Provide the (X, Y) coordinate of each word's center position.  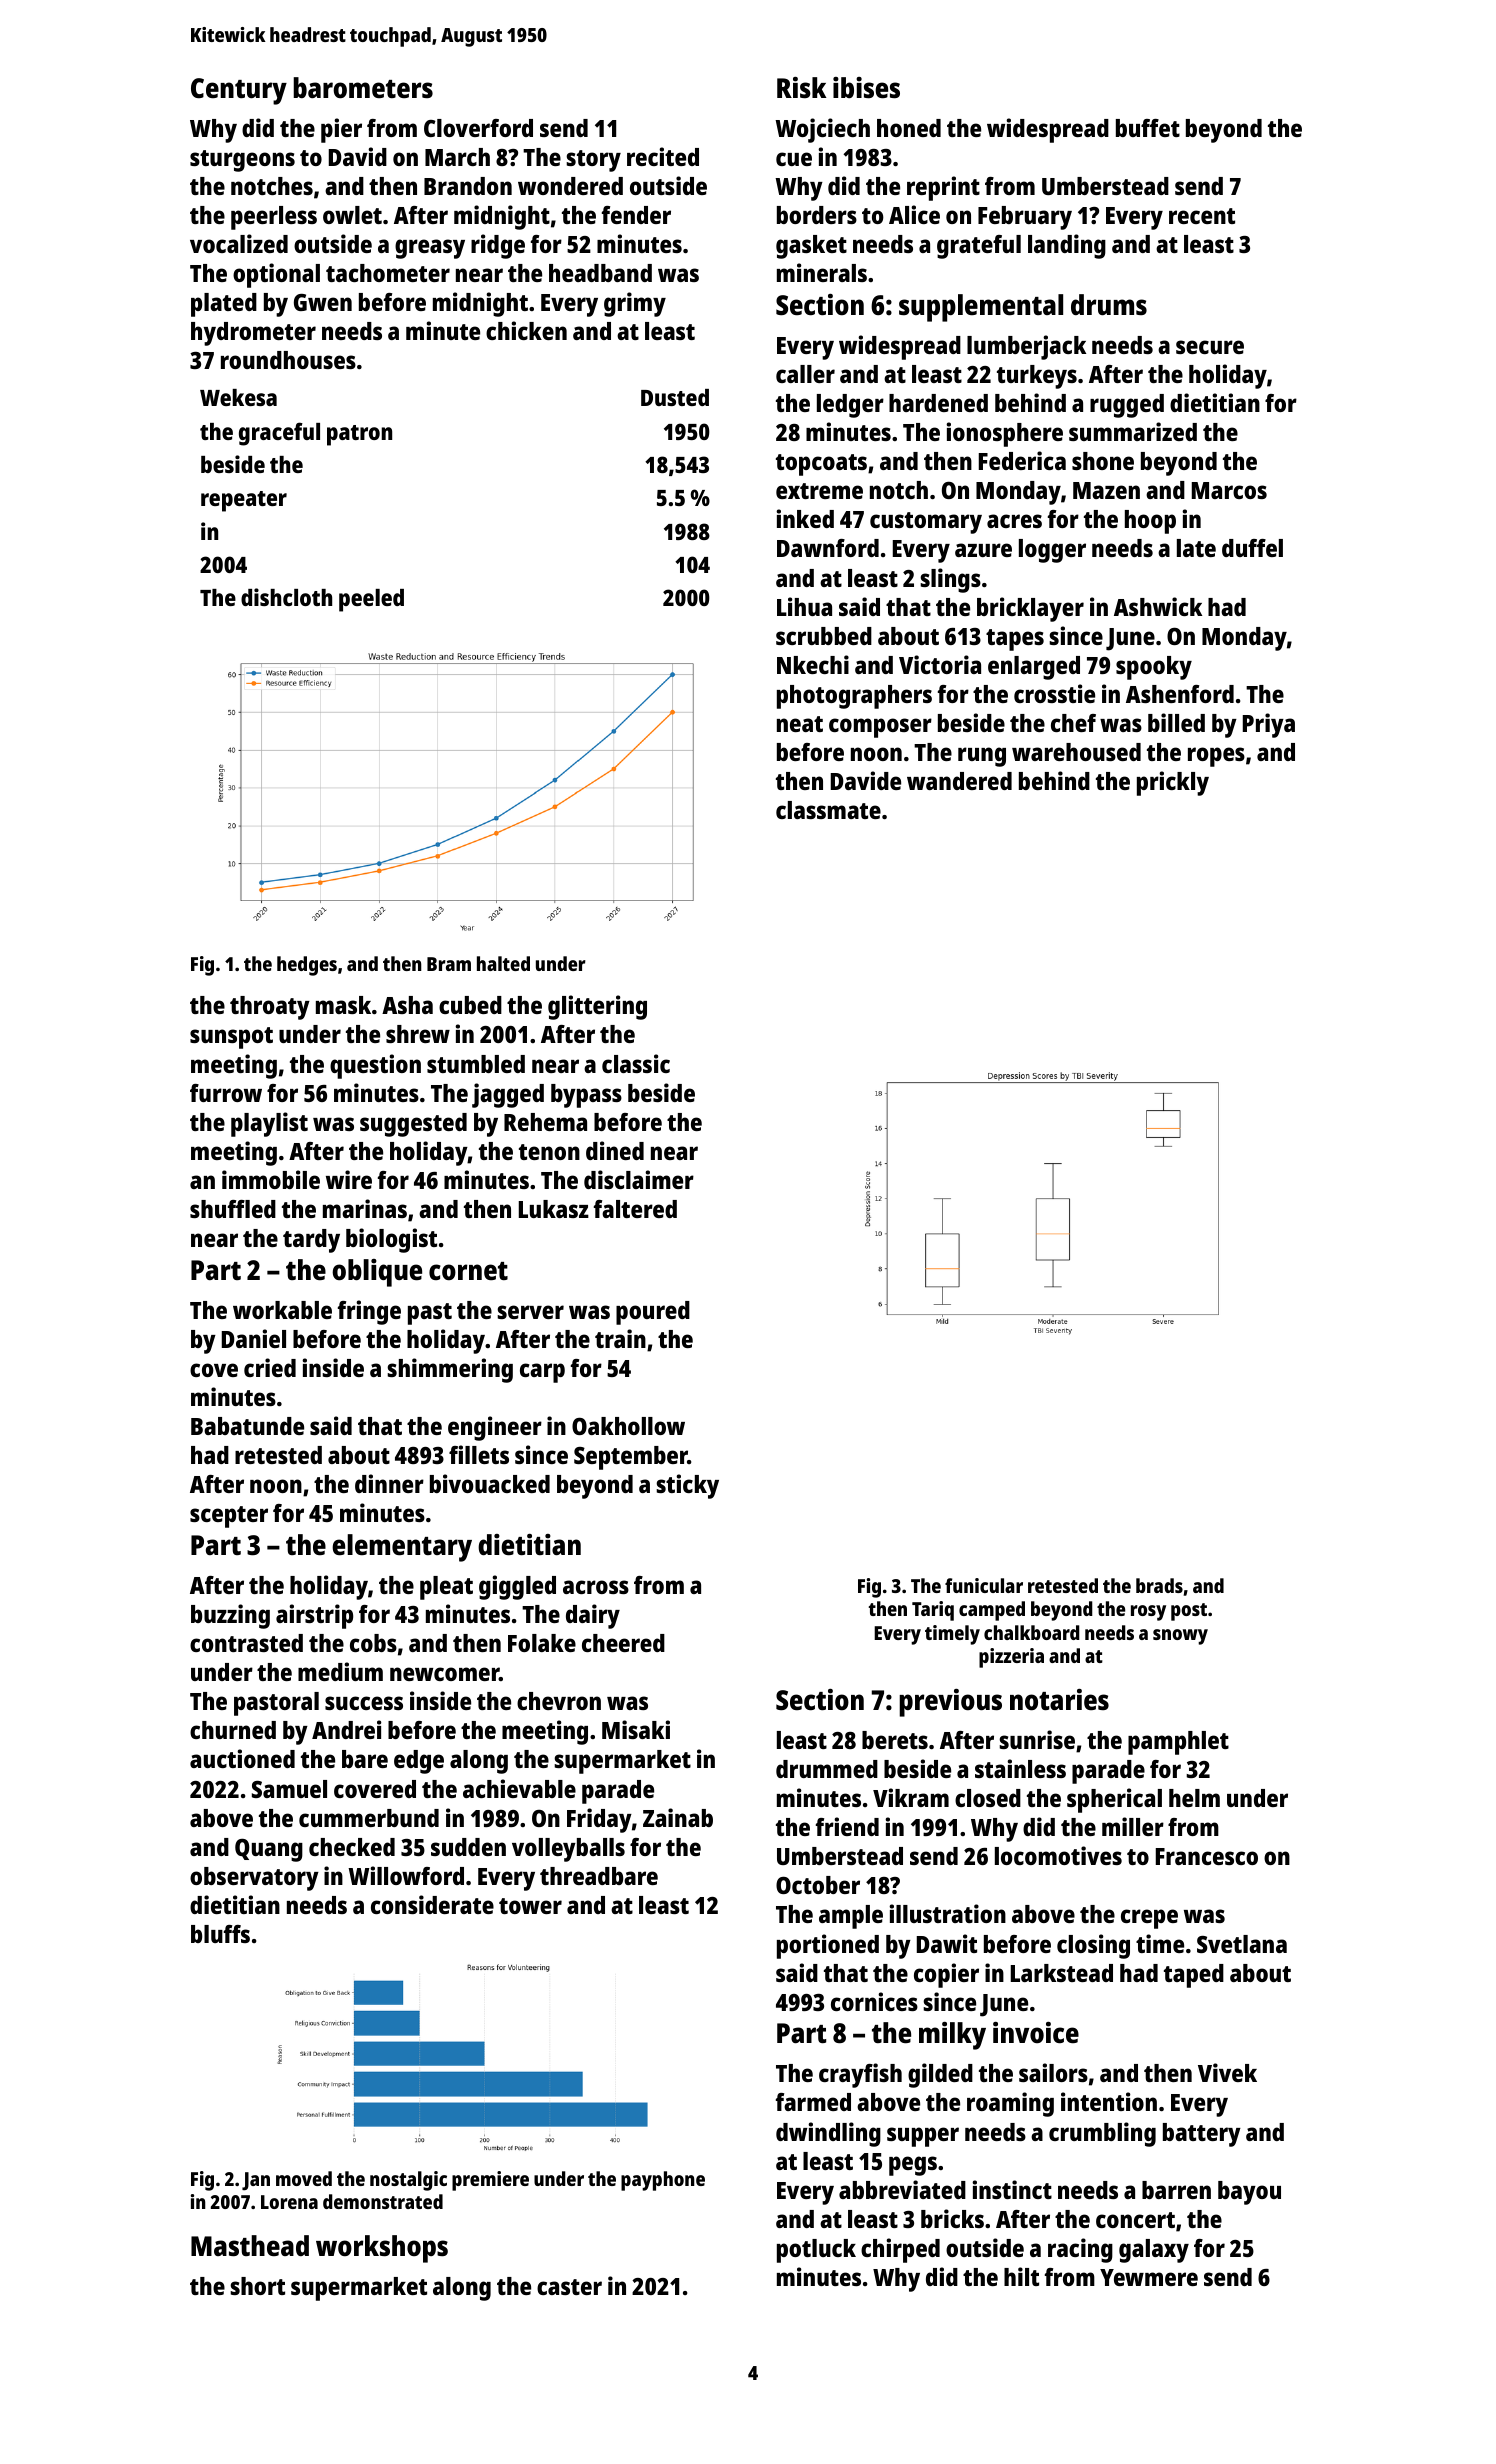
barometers (363, 87)
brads (1159, 1585)
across (596, 1587)
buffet (1148, 128)
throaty (270, 1008)
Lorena (289, 2202)
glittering (597, 1007)
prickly (1173, 783)
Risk (801, 87)
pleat (446, 1588)
